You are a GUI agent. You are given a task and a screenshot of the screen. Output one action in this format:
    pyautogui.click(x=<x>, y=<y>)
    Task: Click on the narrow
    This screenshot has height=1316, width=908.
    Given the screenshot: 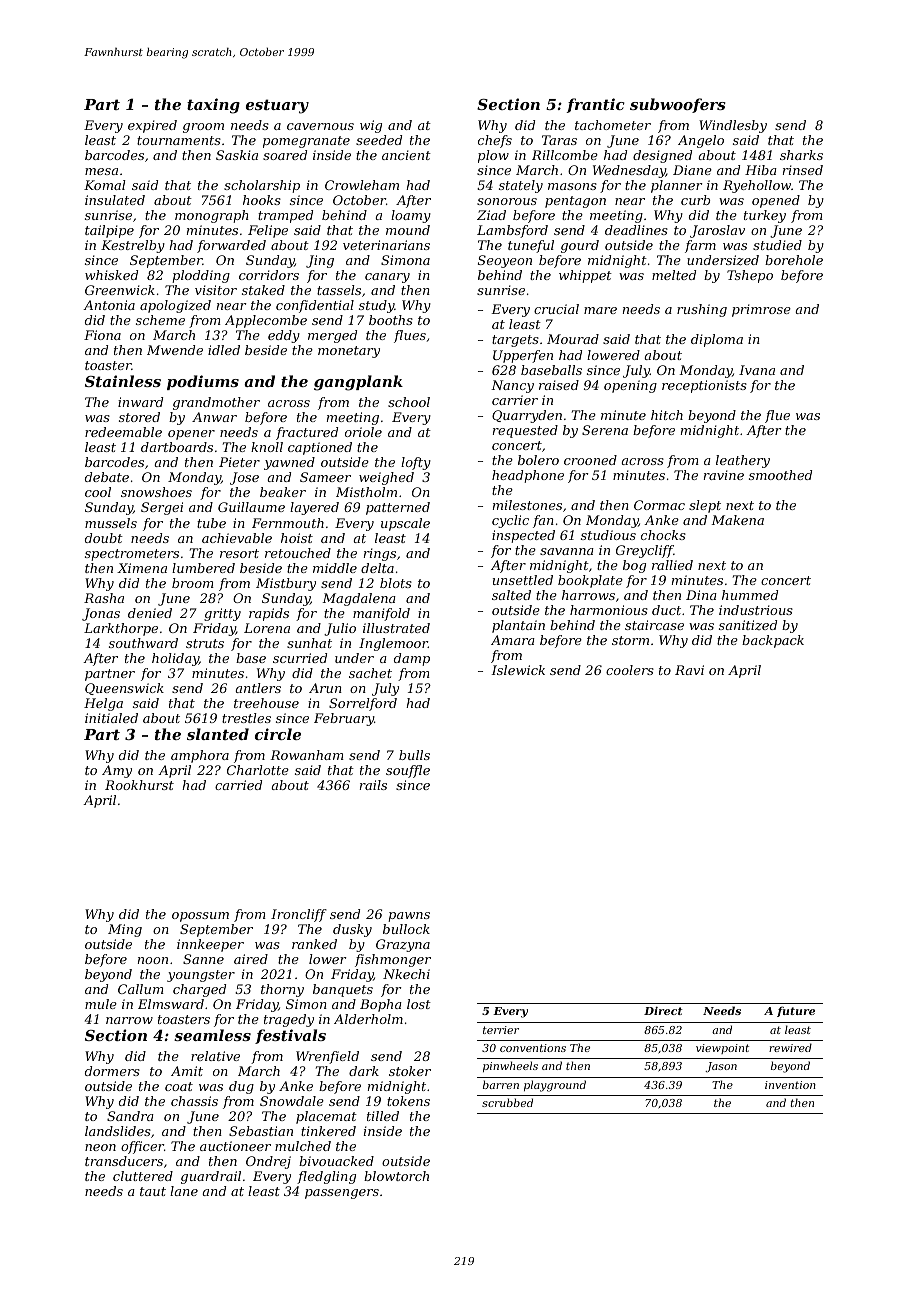 What is the action you would take?
    pyautogui.click(x=129, y=1020)
